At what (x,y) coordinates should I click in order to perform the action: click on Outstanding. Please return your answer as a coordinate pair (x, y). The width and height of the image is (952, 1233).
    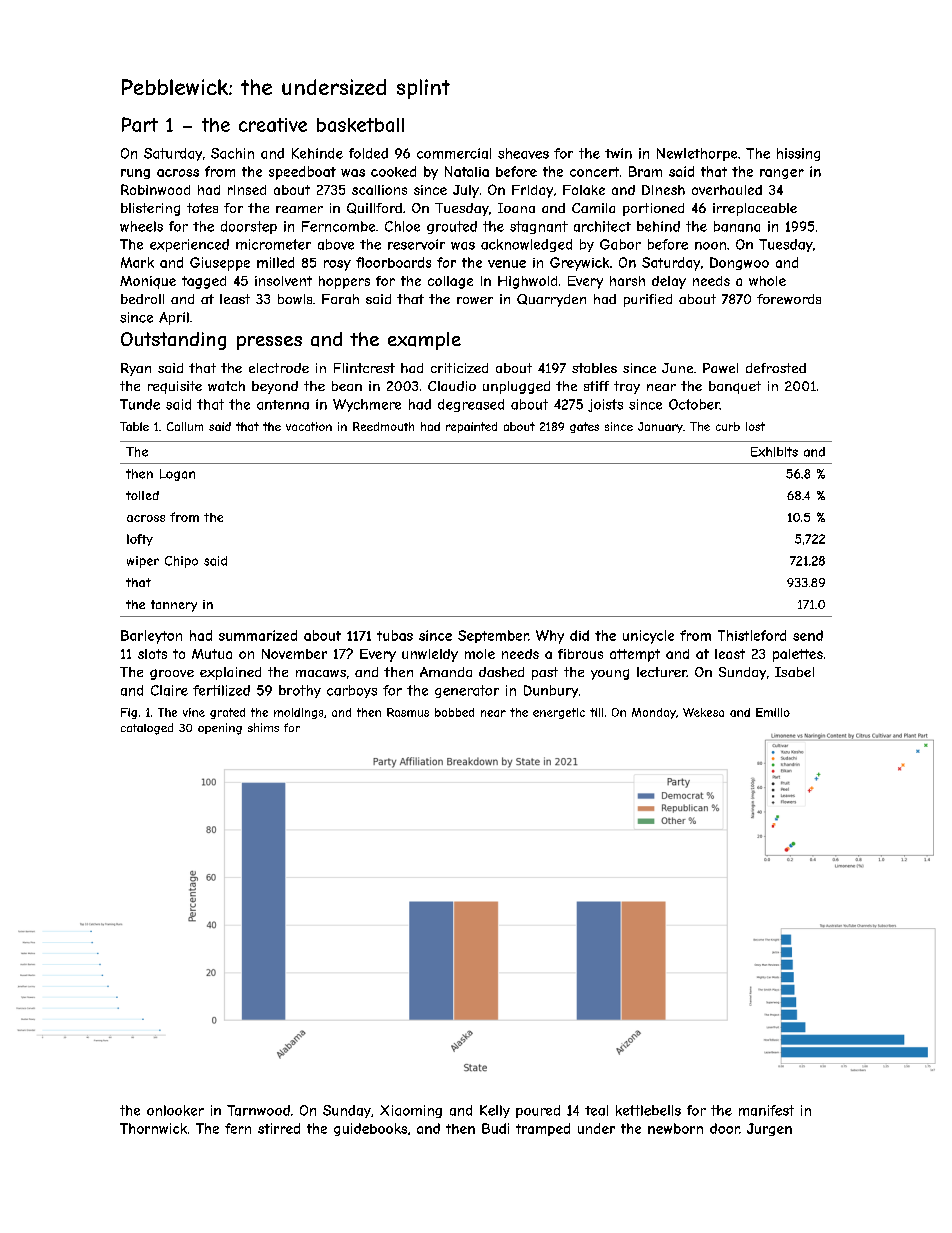
    Looking at the image, I should click on (173, 341).
